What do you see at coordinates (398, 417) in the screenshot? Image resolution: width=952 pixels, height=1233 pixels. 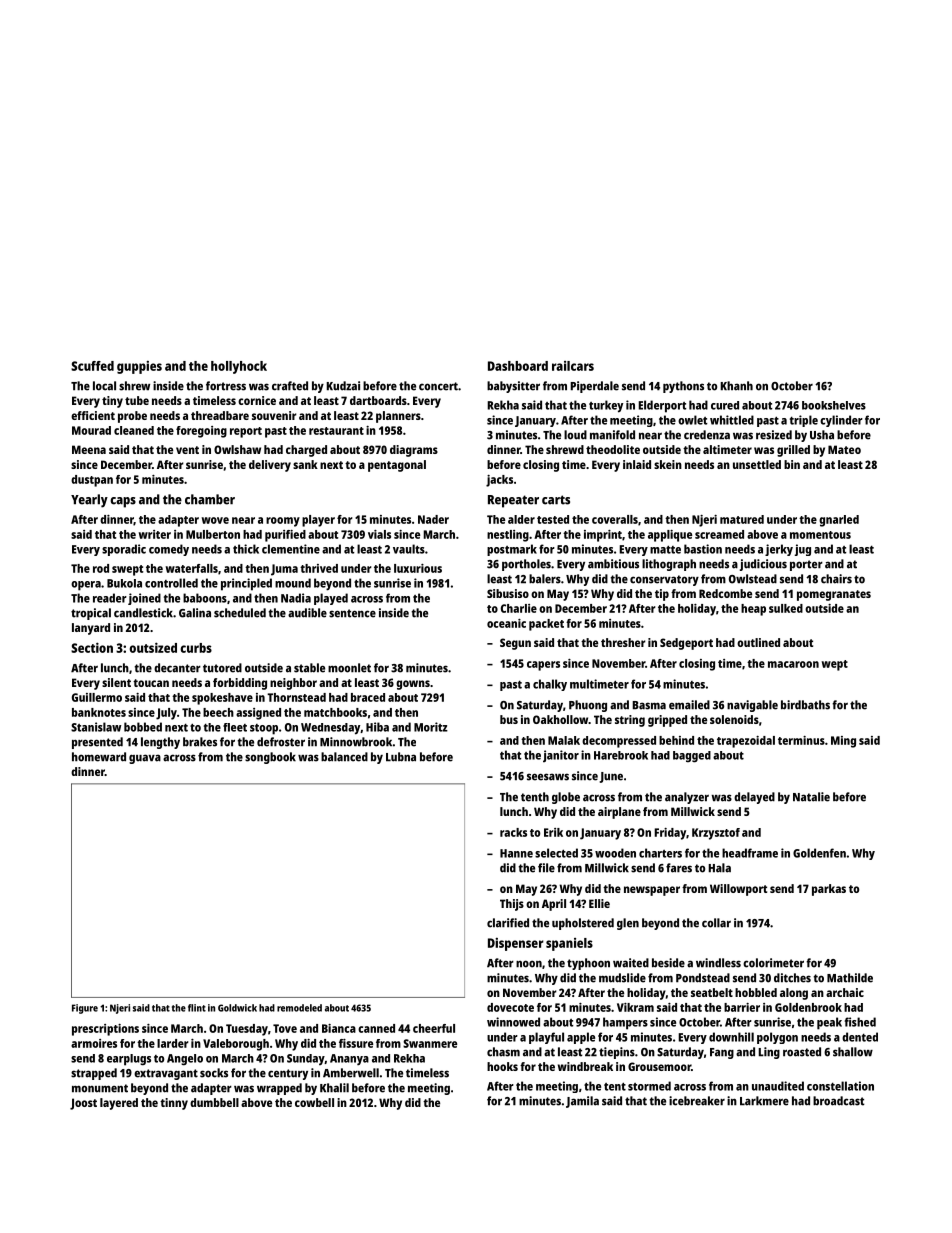 I see `planners` at bounding box center [398, 417].
